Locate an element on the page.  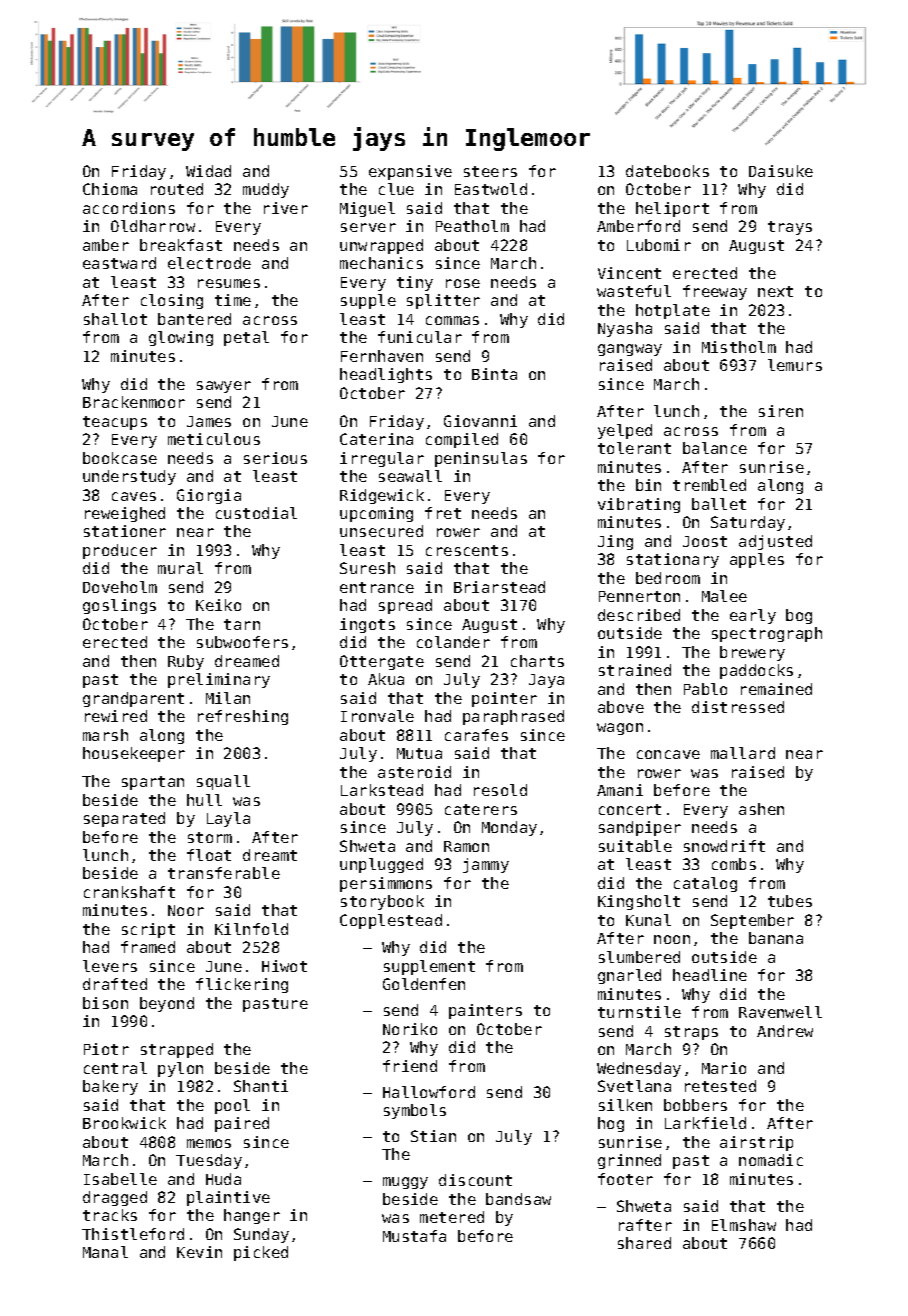
paraphrased is located at coordinates (513, 717).
